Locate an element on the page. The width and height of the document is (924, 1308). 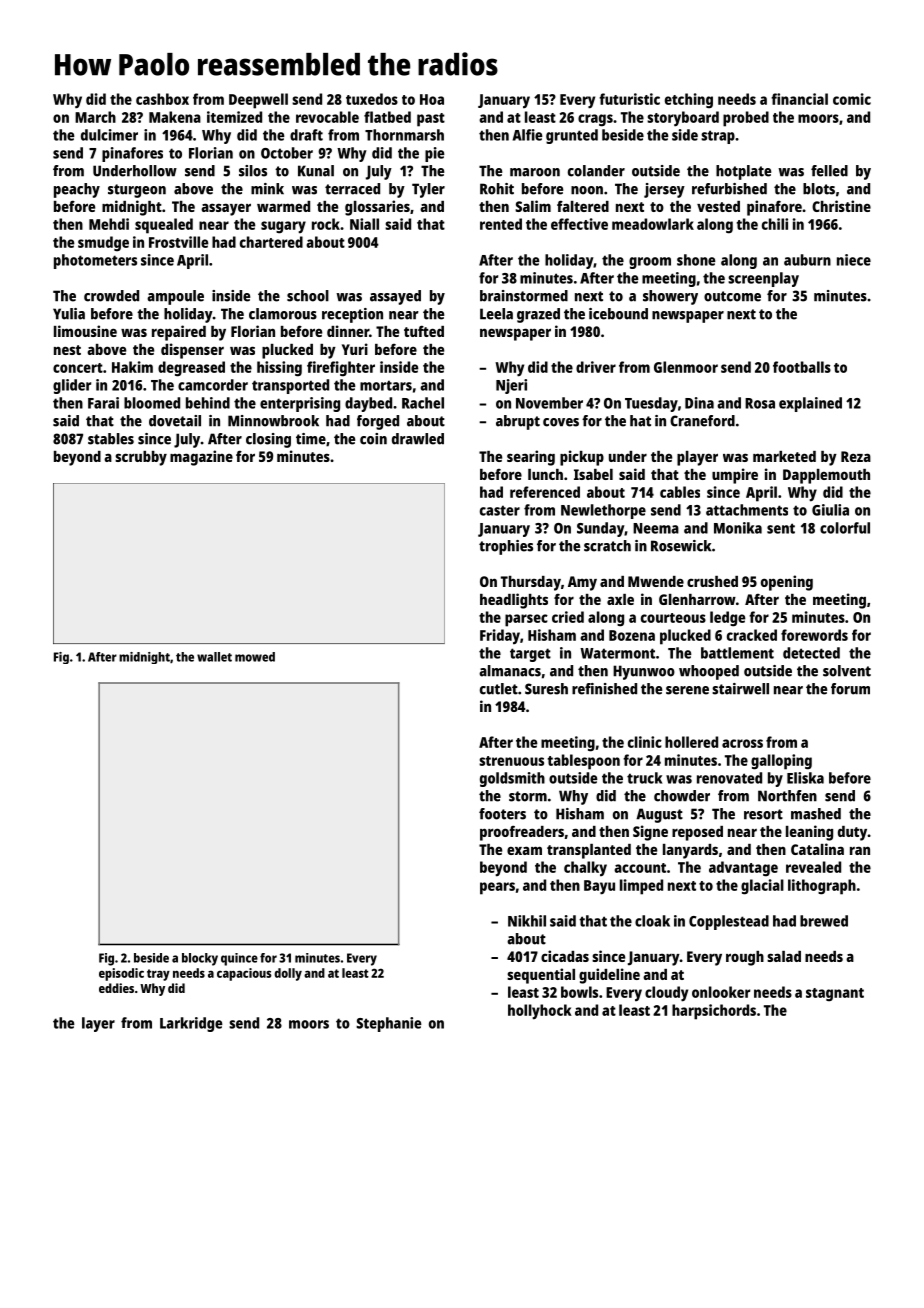
footers is located at coordinates (502, 814).
